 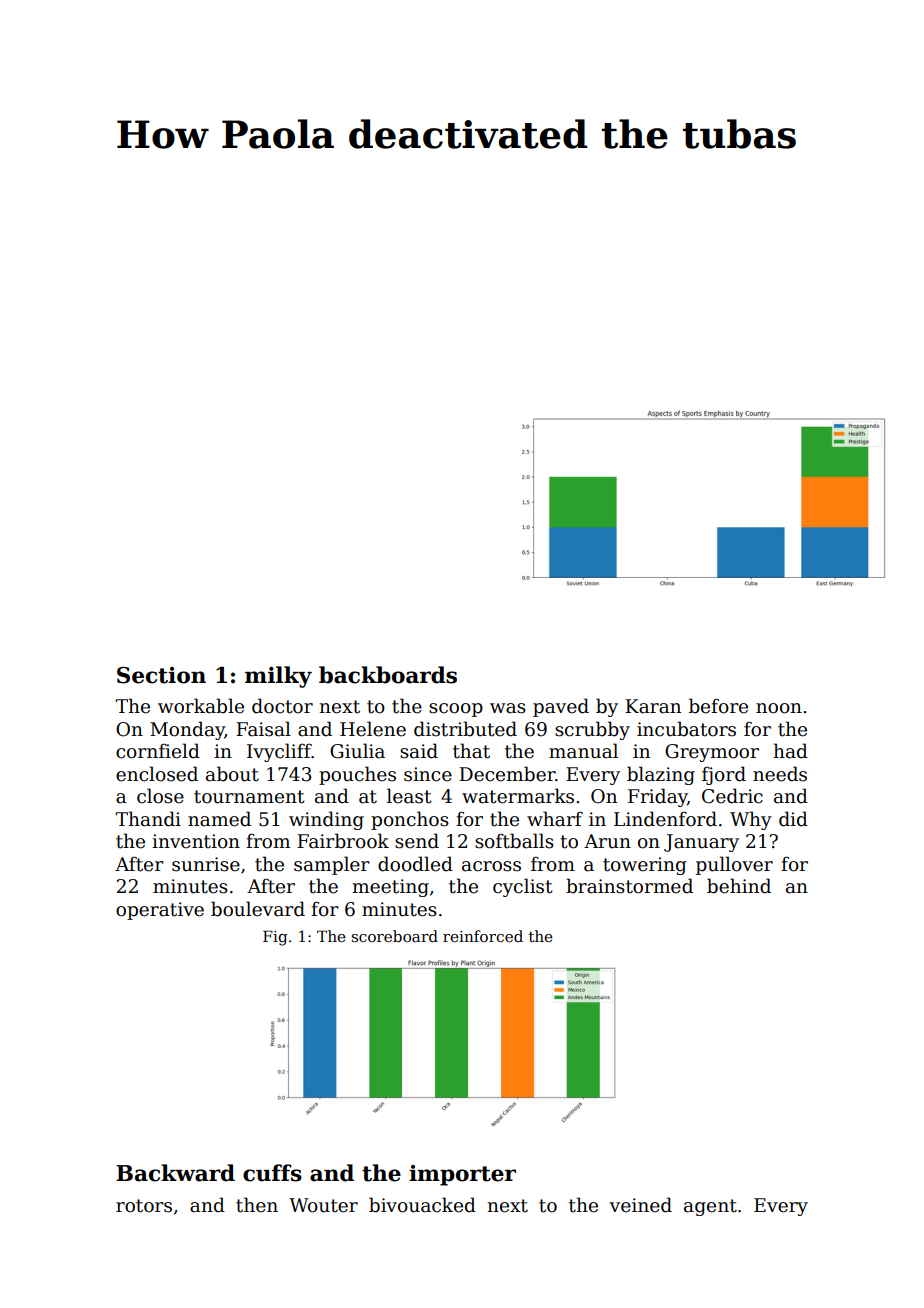 What do you see at coordinates (739, 886) in the page?
I see `behind` at bounding box center [739, 886].
